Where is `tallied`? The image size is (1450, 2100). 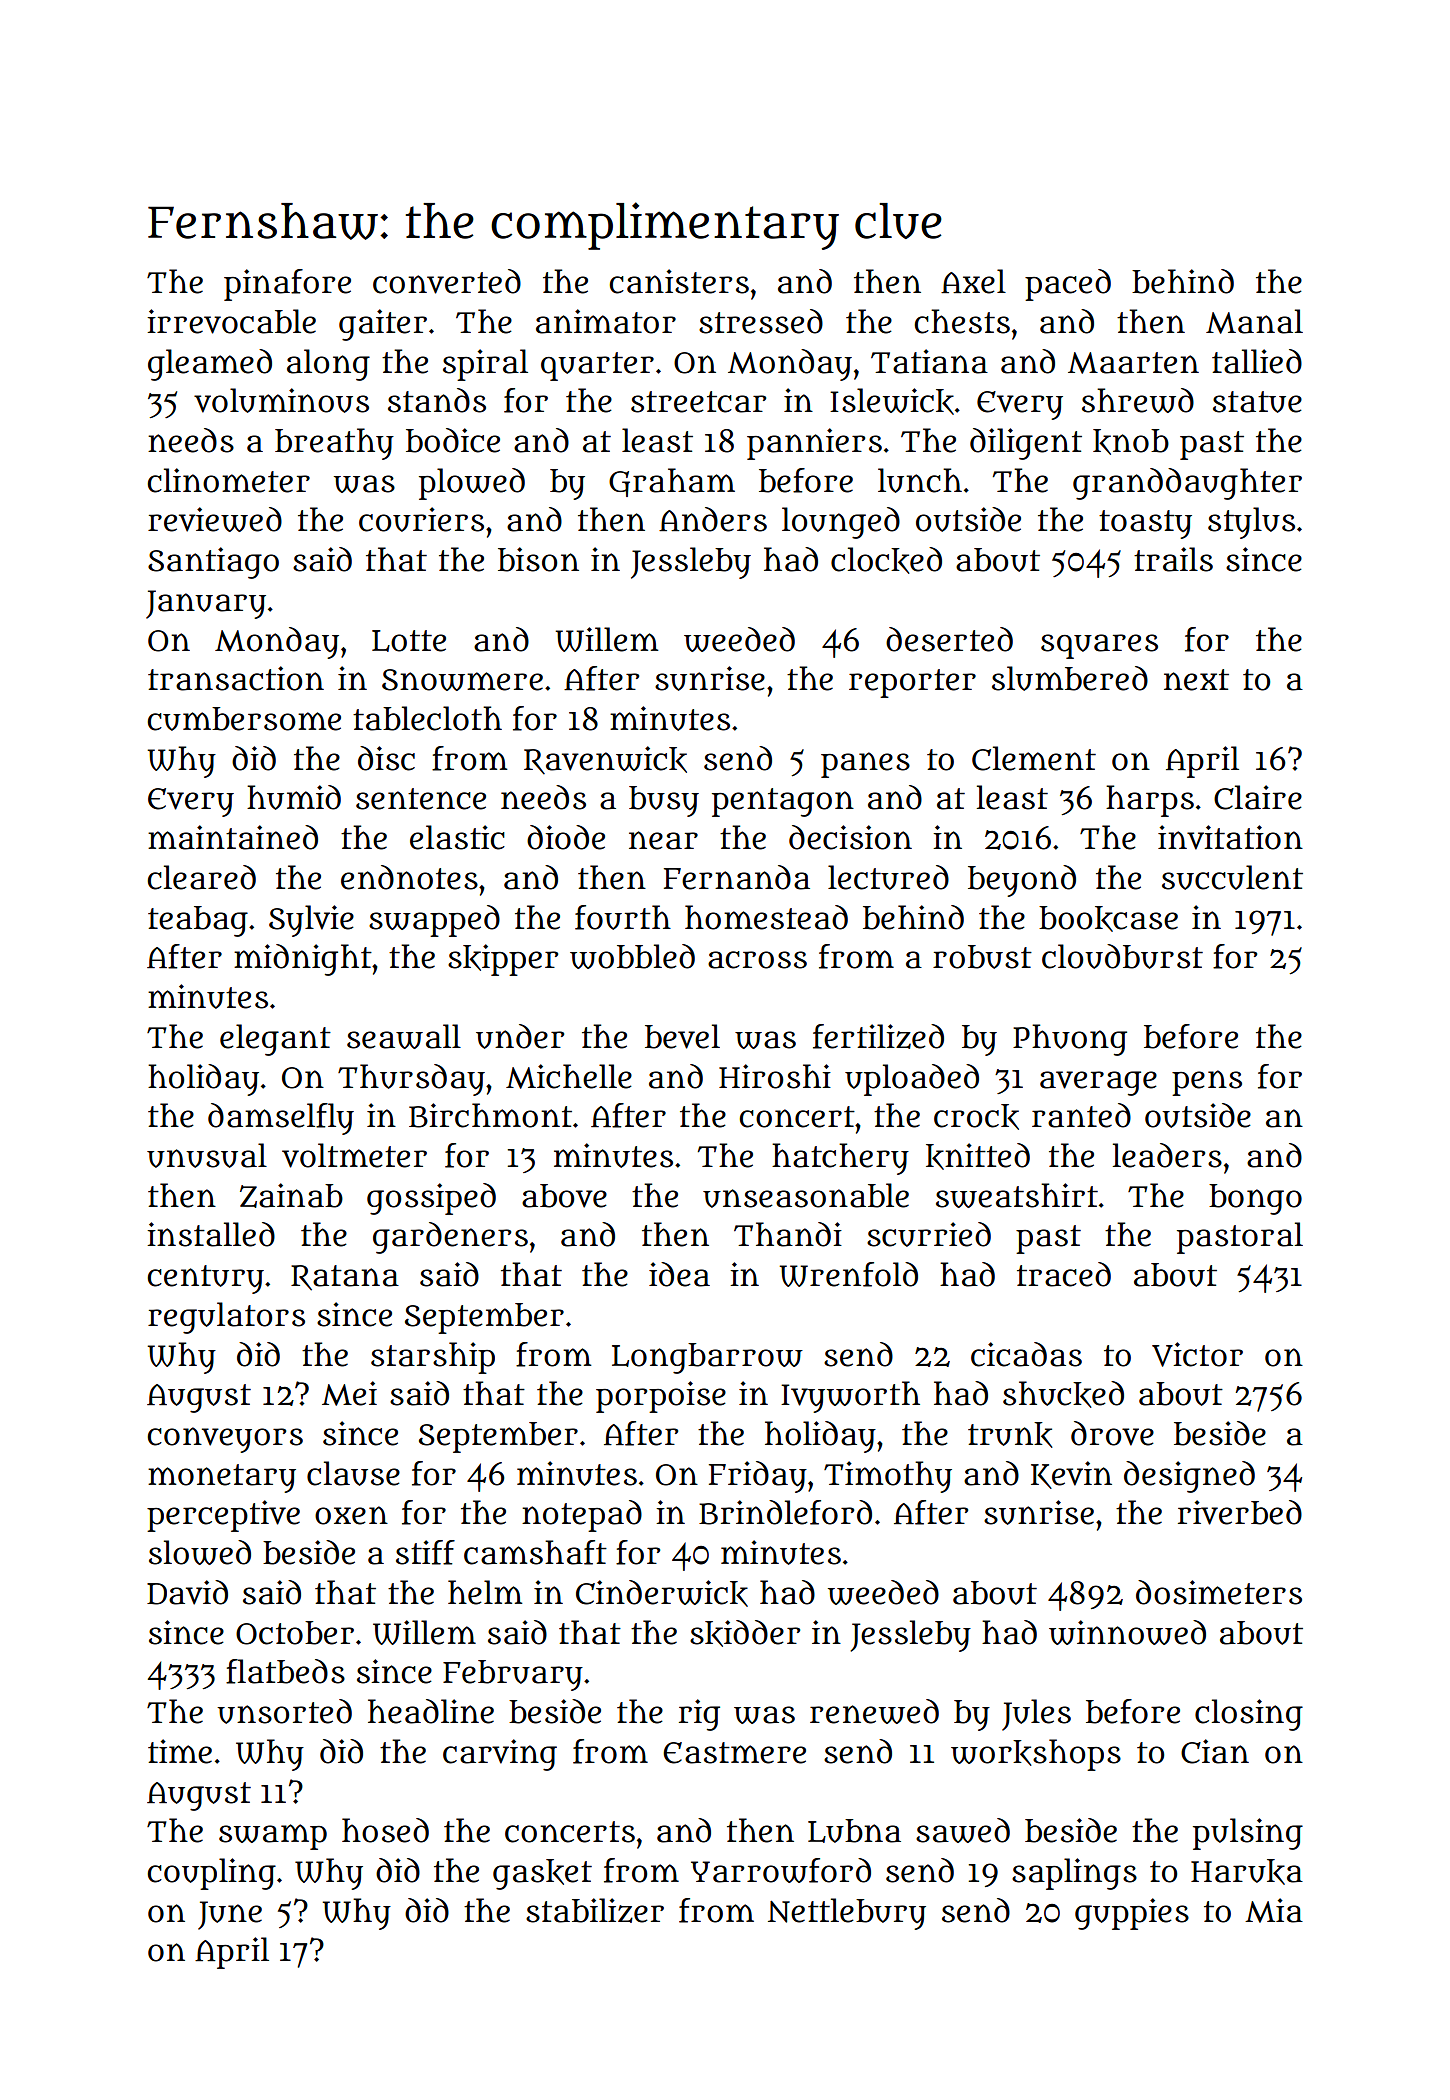 tallied is located at coordinates (1257, 361).
